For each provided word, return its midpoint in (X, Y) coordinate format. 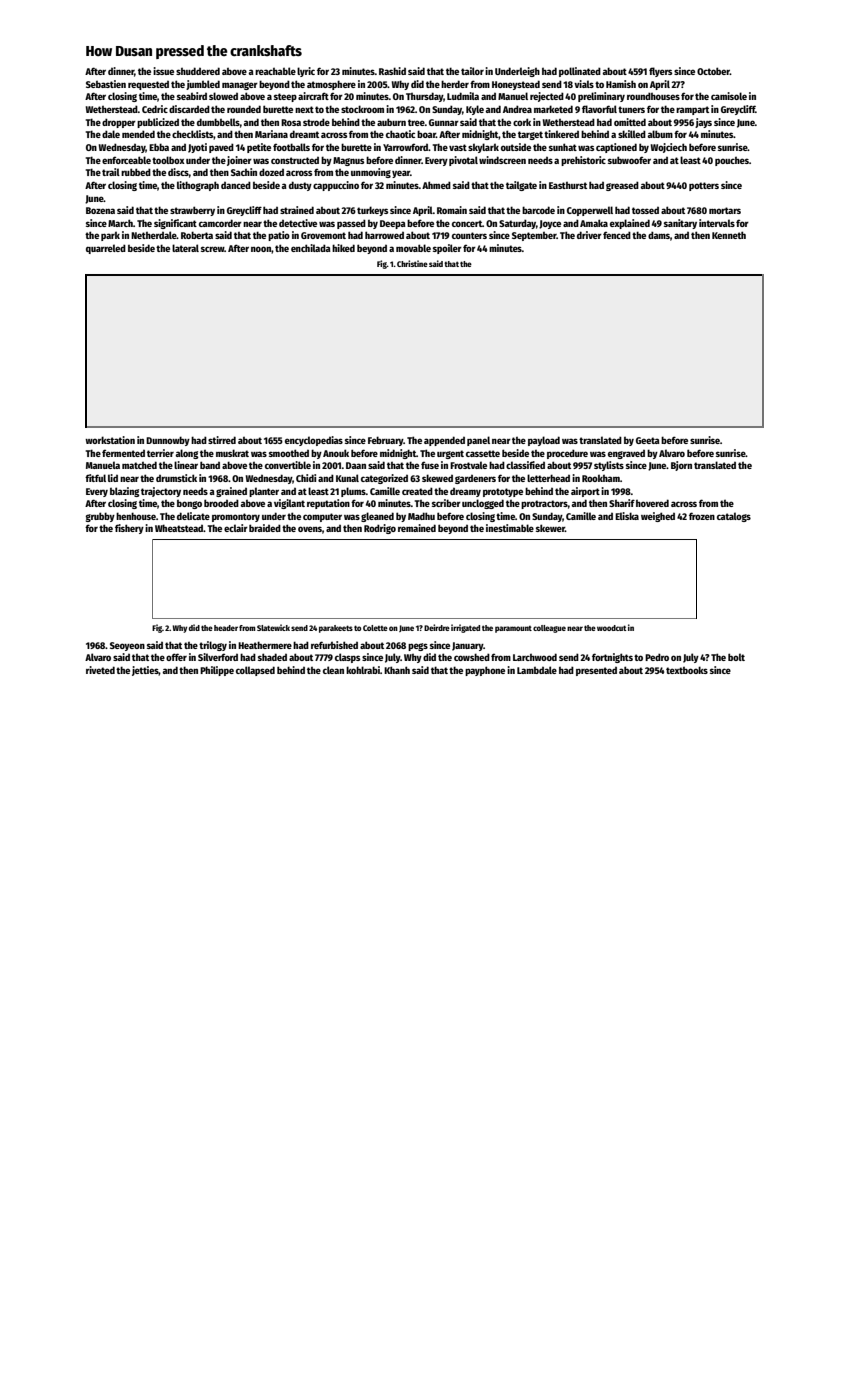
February (386, 441)
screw (212, 249)
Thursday (425, 97)
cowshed (472, 657)
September (534, 236)
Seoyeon (127, 646)
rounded (244, 109)
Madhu (421, 516)
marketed (553, 109)
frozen (702, 516)
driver (589, 235)
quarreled (106, 249)
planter (264, 492)
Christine (412, 263)
